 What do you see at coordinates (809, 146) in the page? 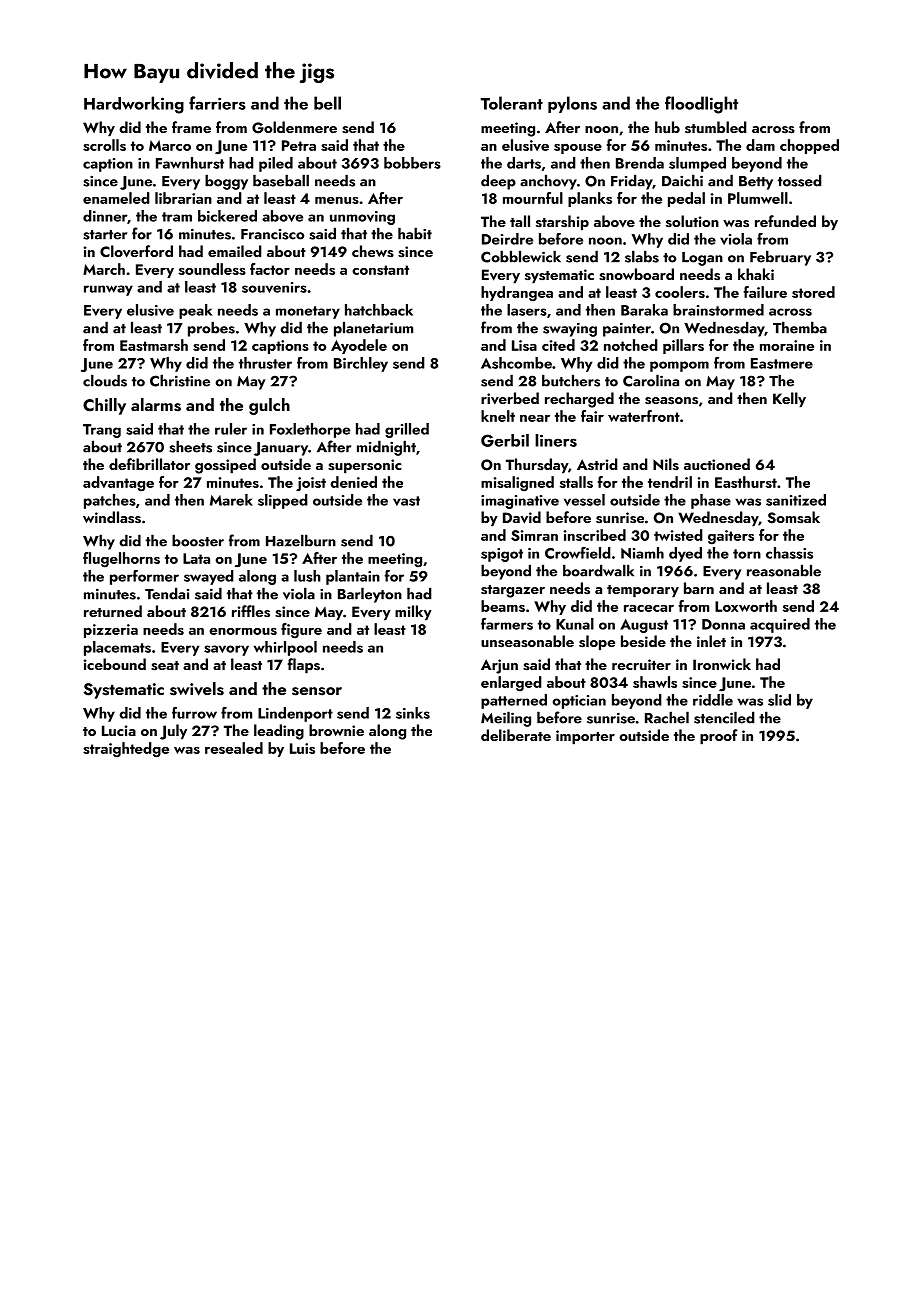
I see `chopped` at bounding box center [809, 146].
